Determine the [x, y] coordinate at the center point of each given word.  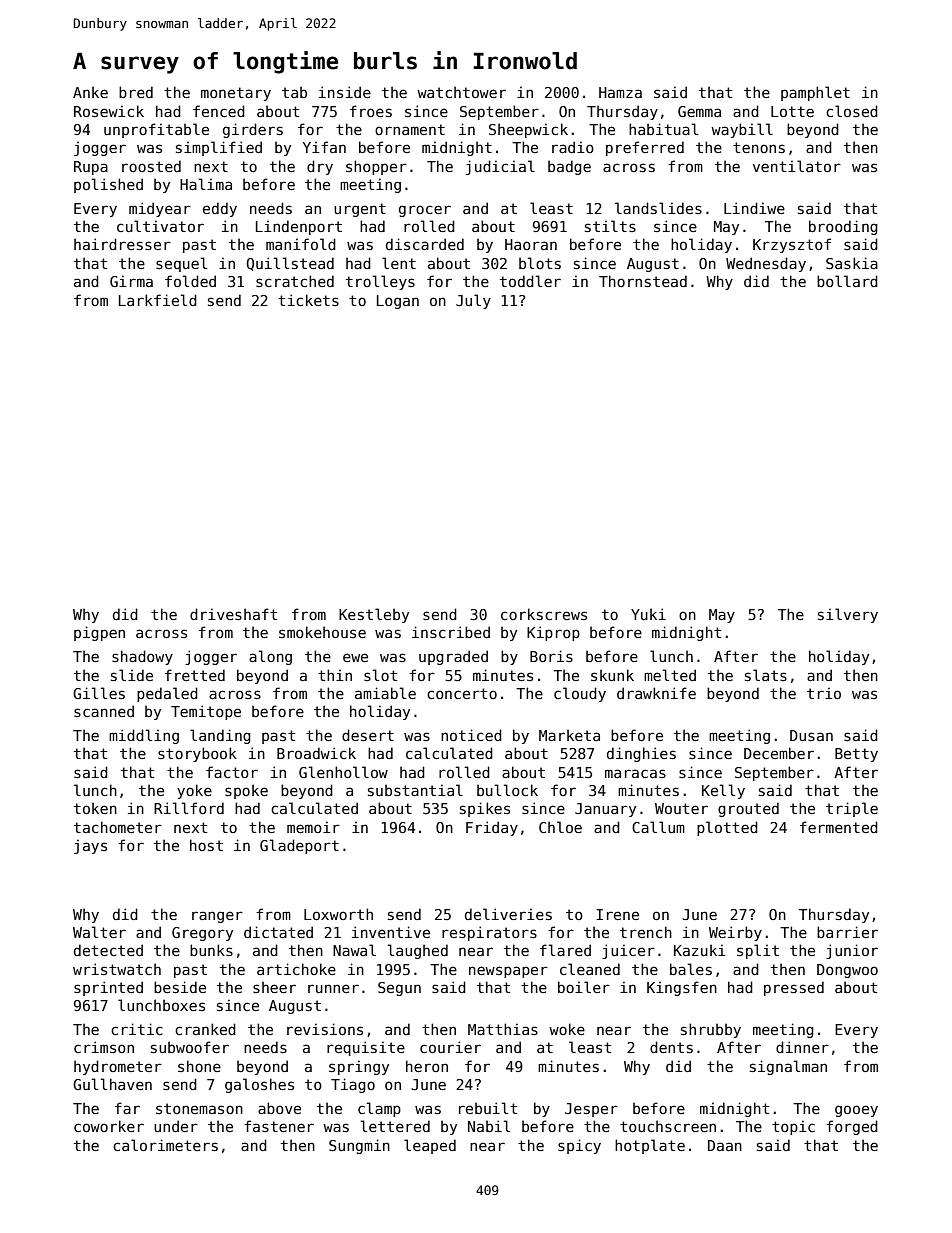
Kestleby [374, 615]
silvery [848, 615]
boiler [584, 987]
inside [345, 92]
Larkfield [158, 300]
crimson [104, 1047]
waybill [742, 130]
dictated [278, 932]
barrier [847, 932]
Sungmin [359, 1146]
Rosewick [109, 111]
